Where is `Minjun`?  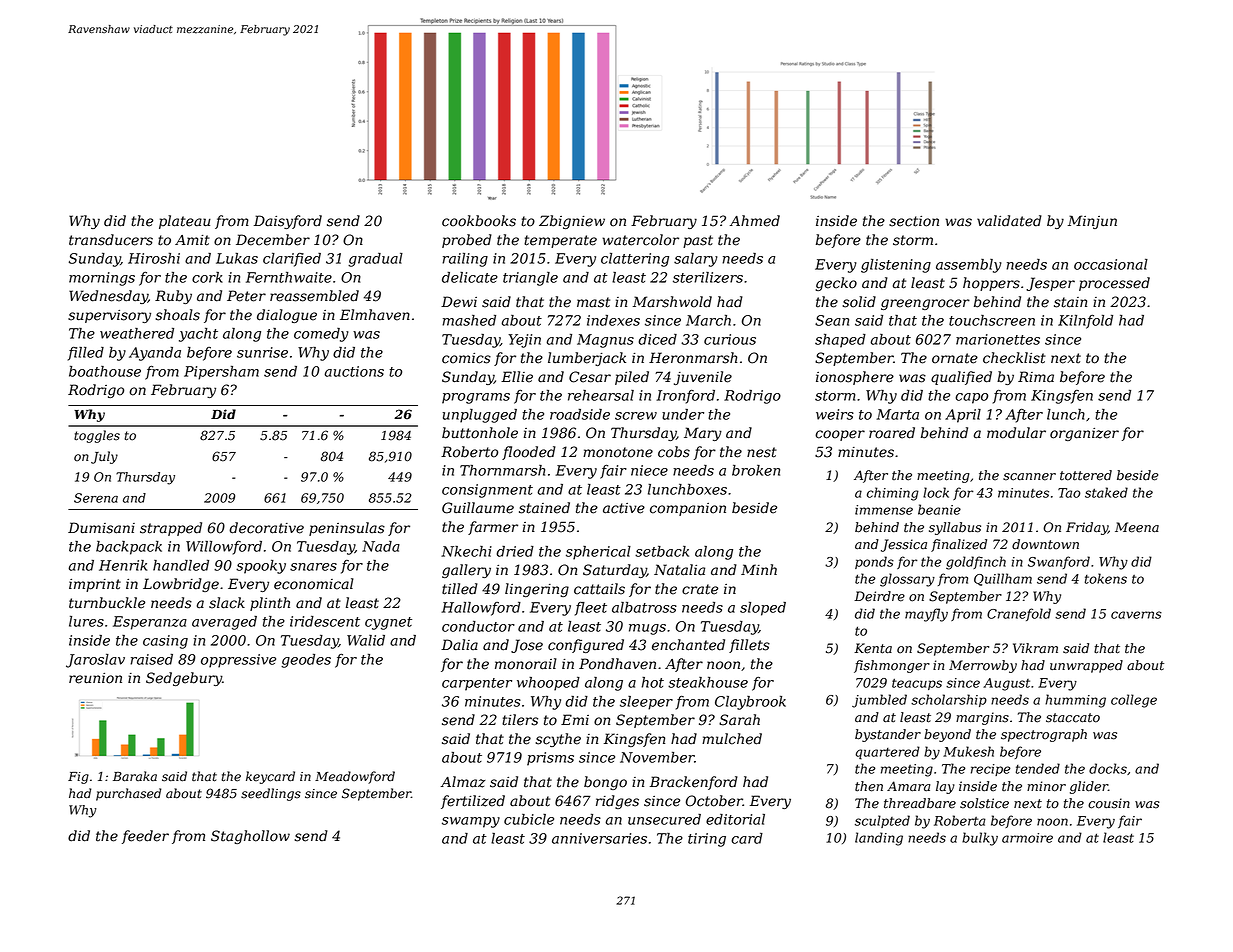 Minjun is located at coordinates (1092, 222).
